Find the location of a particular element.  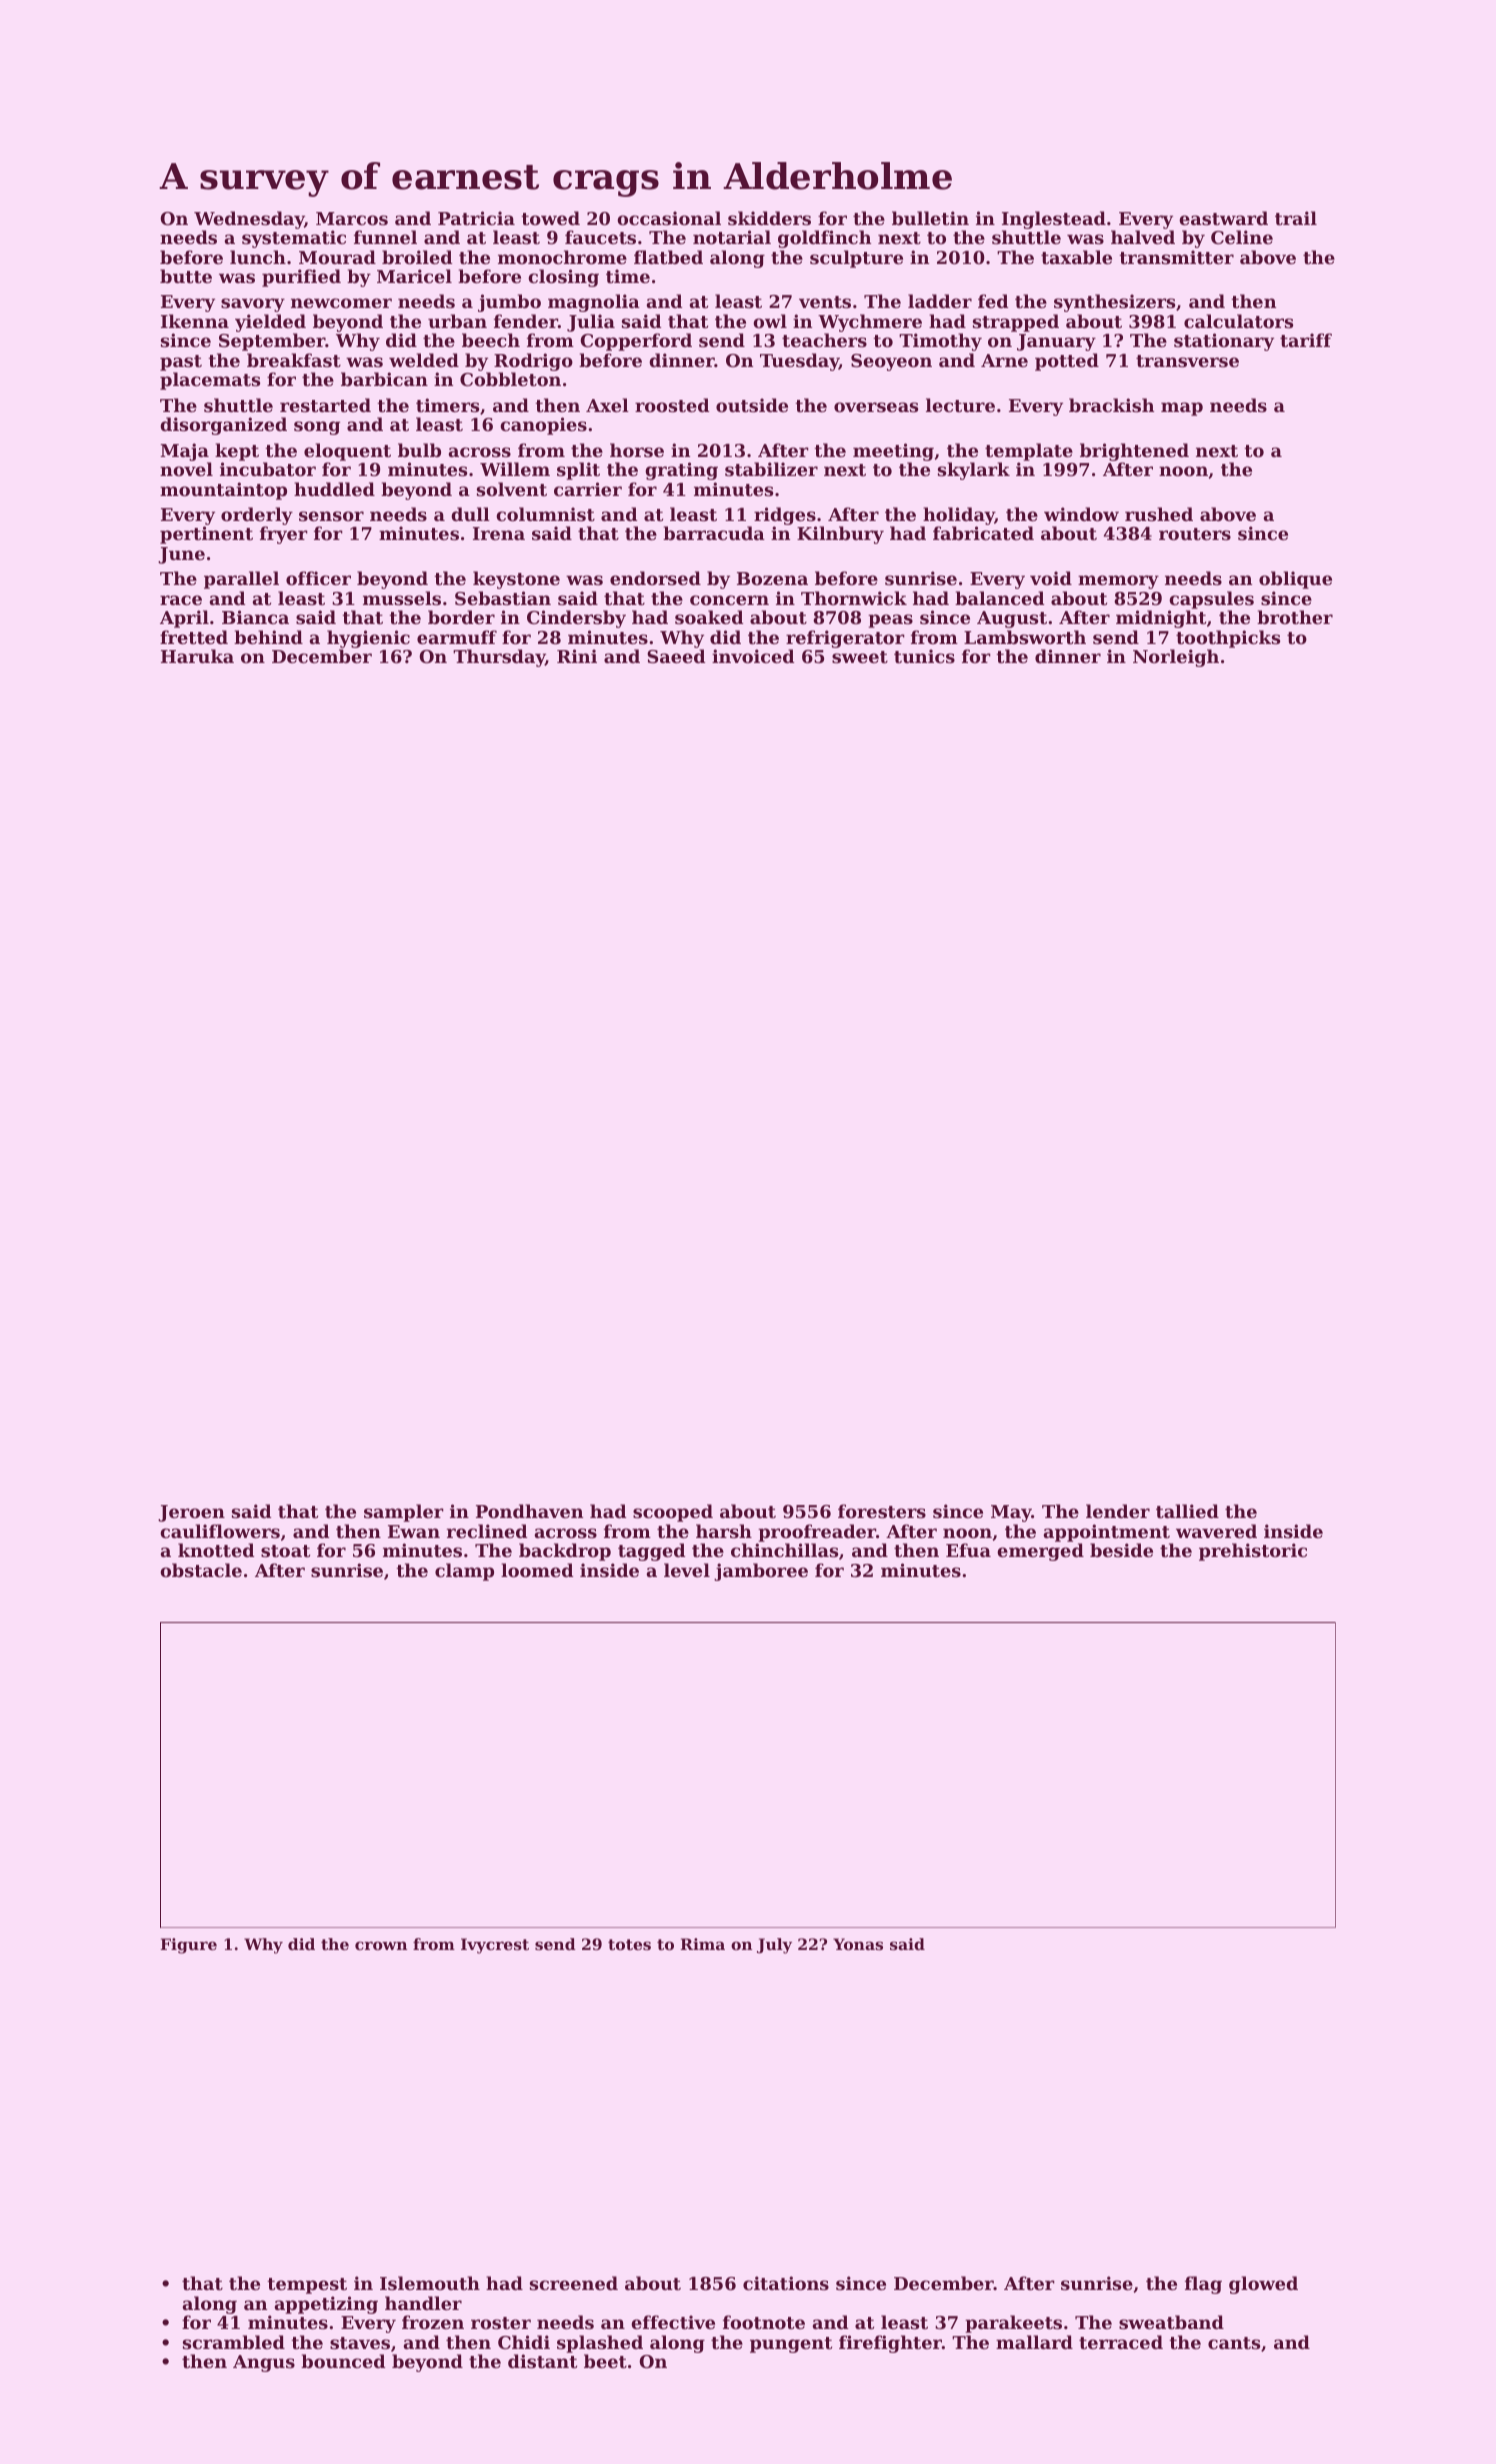

tunics is located at coordinates (924, 656).
